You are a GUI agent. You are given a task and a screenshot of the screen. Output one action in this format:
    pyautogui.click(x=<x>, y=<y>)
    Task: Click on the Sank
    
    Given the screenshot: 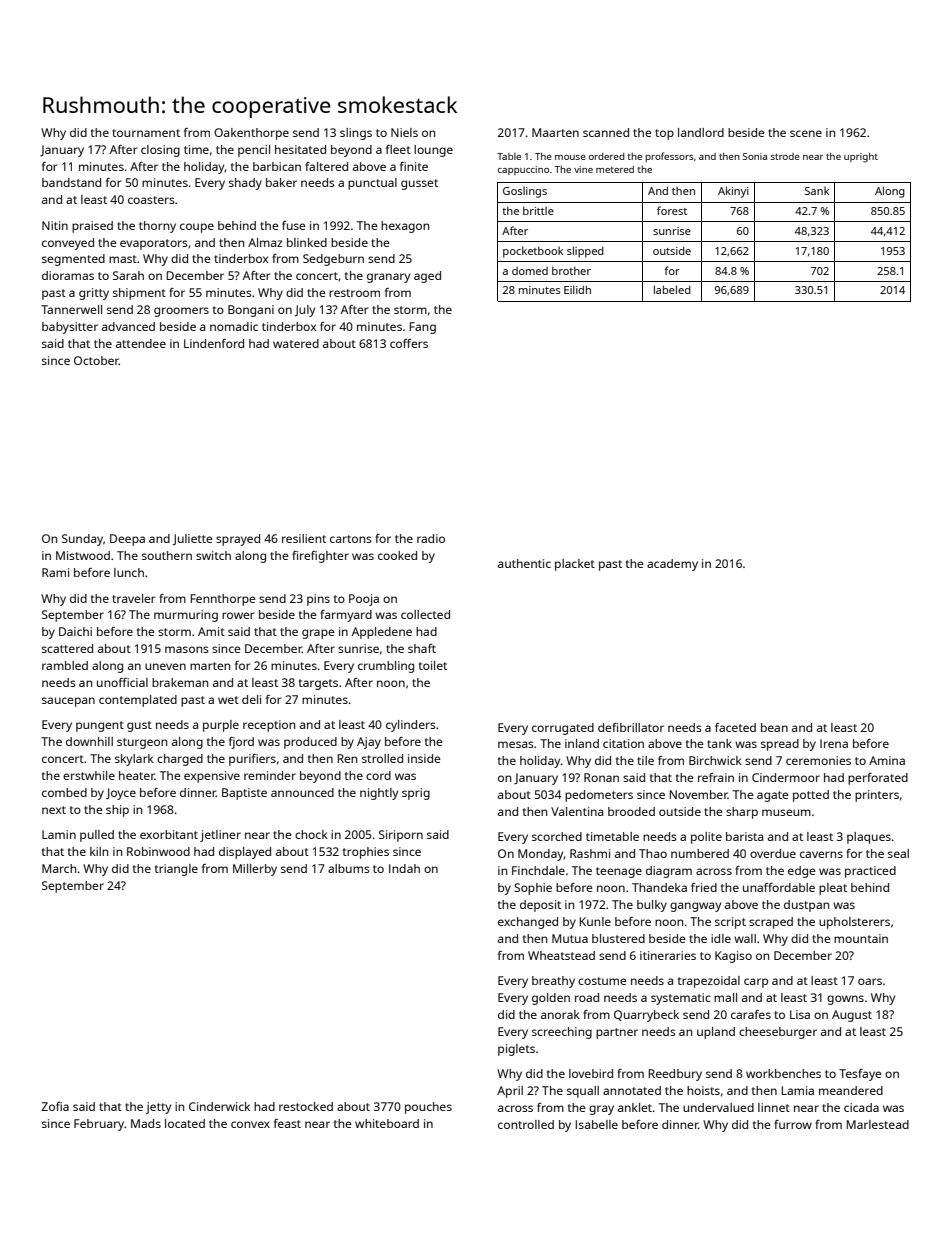 What is the action you would take?
    pyautogui.click(x=817, y=190)
